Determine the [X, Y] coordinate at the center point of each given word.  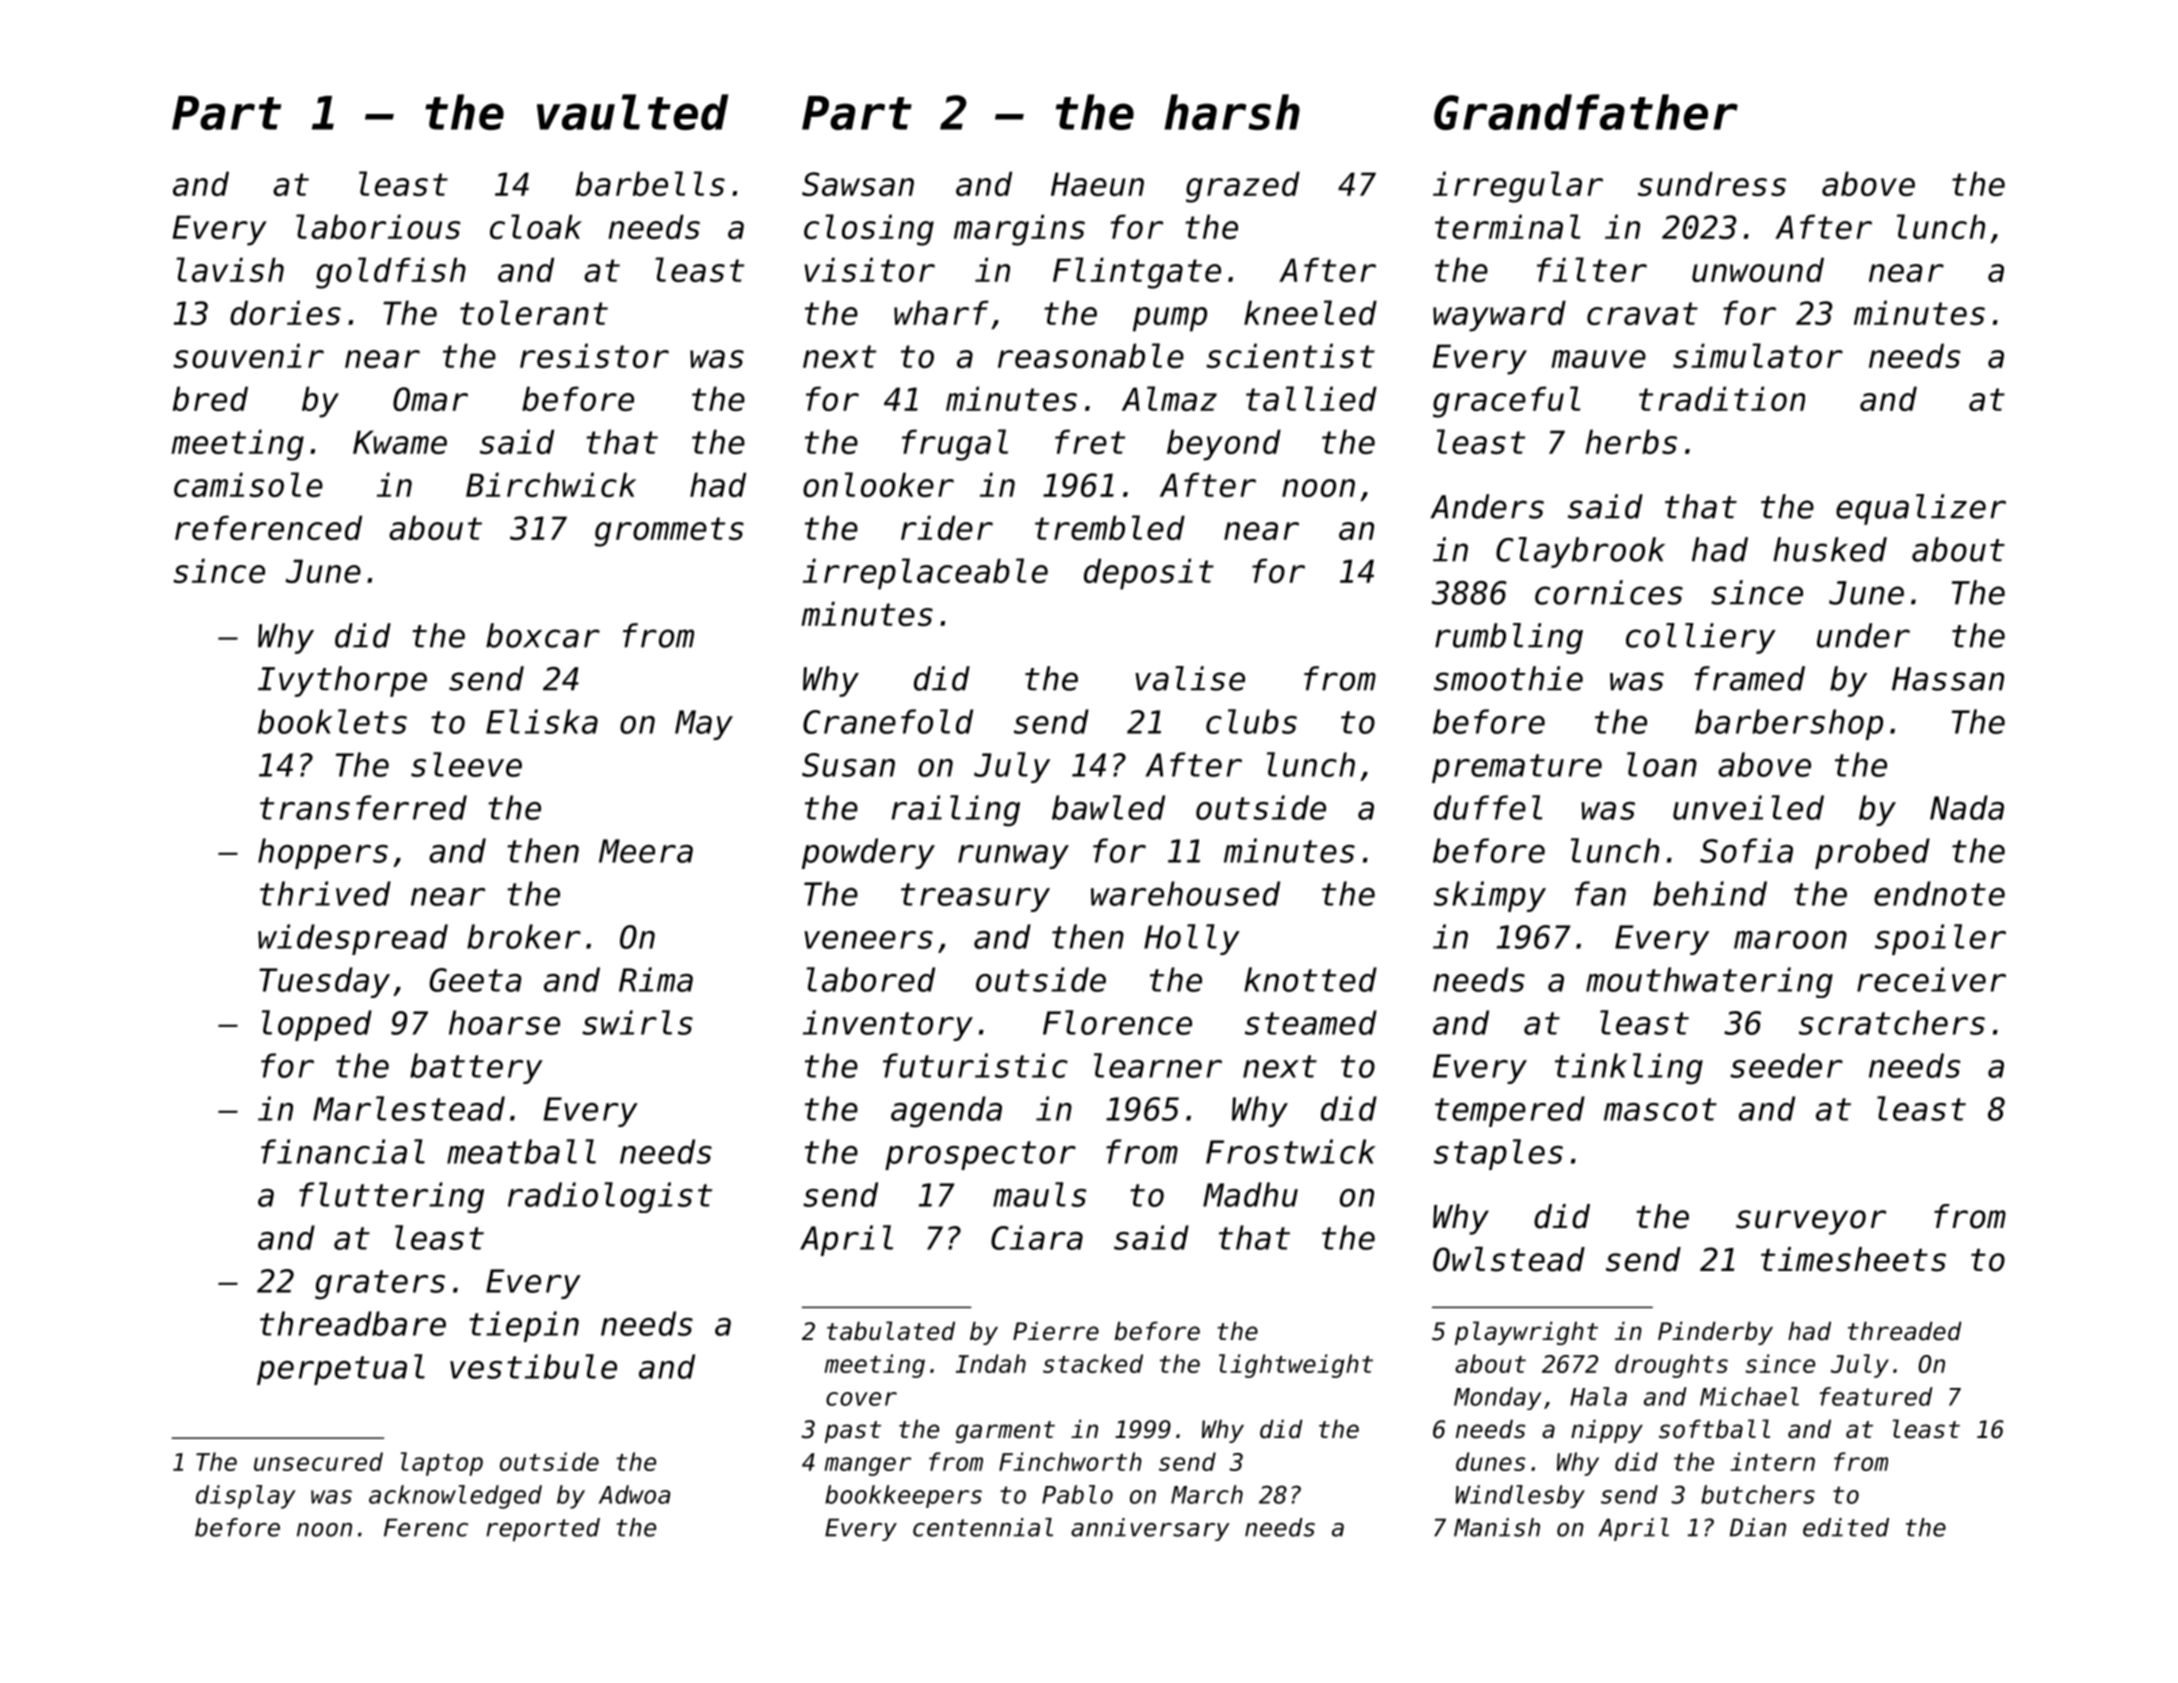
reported [543, 1530]
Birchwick [551, 484]
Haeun [1097, 184]
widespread [353, 939]
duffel [1488, 807]
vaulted [632, 112]
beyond [1224, 445]
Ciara [1037, 1237]
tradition [1722, 398]
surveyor [1811, 1222]
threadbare [353, 1323]
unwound [1758, 269]
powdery [868, 853]
